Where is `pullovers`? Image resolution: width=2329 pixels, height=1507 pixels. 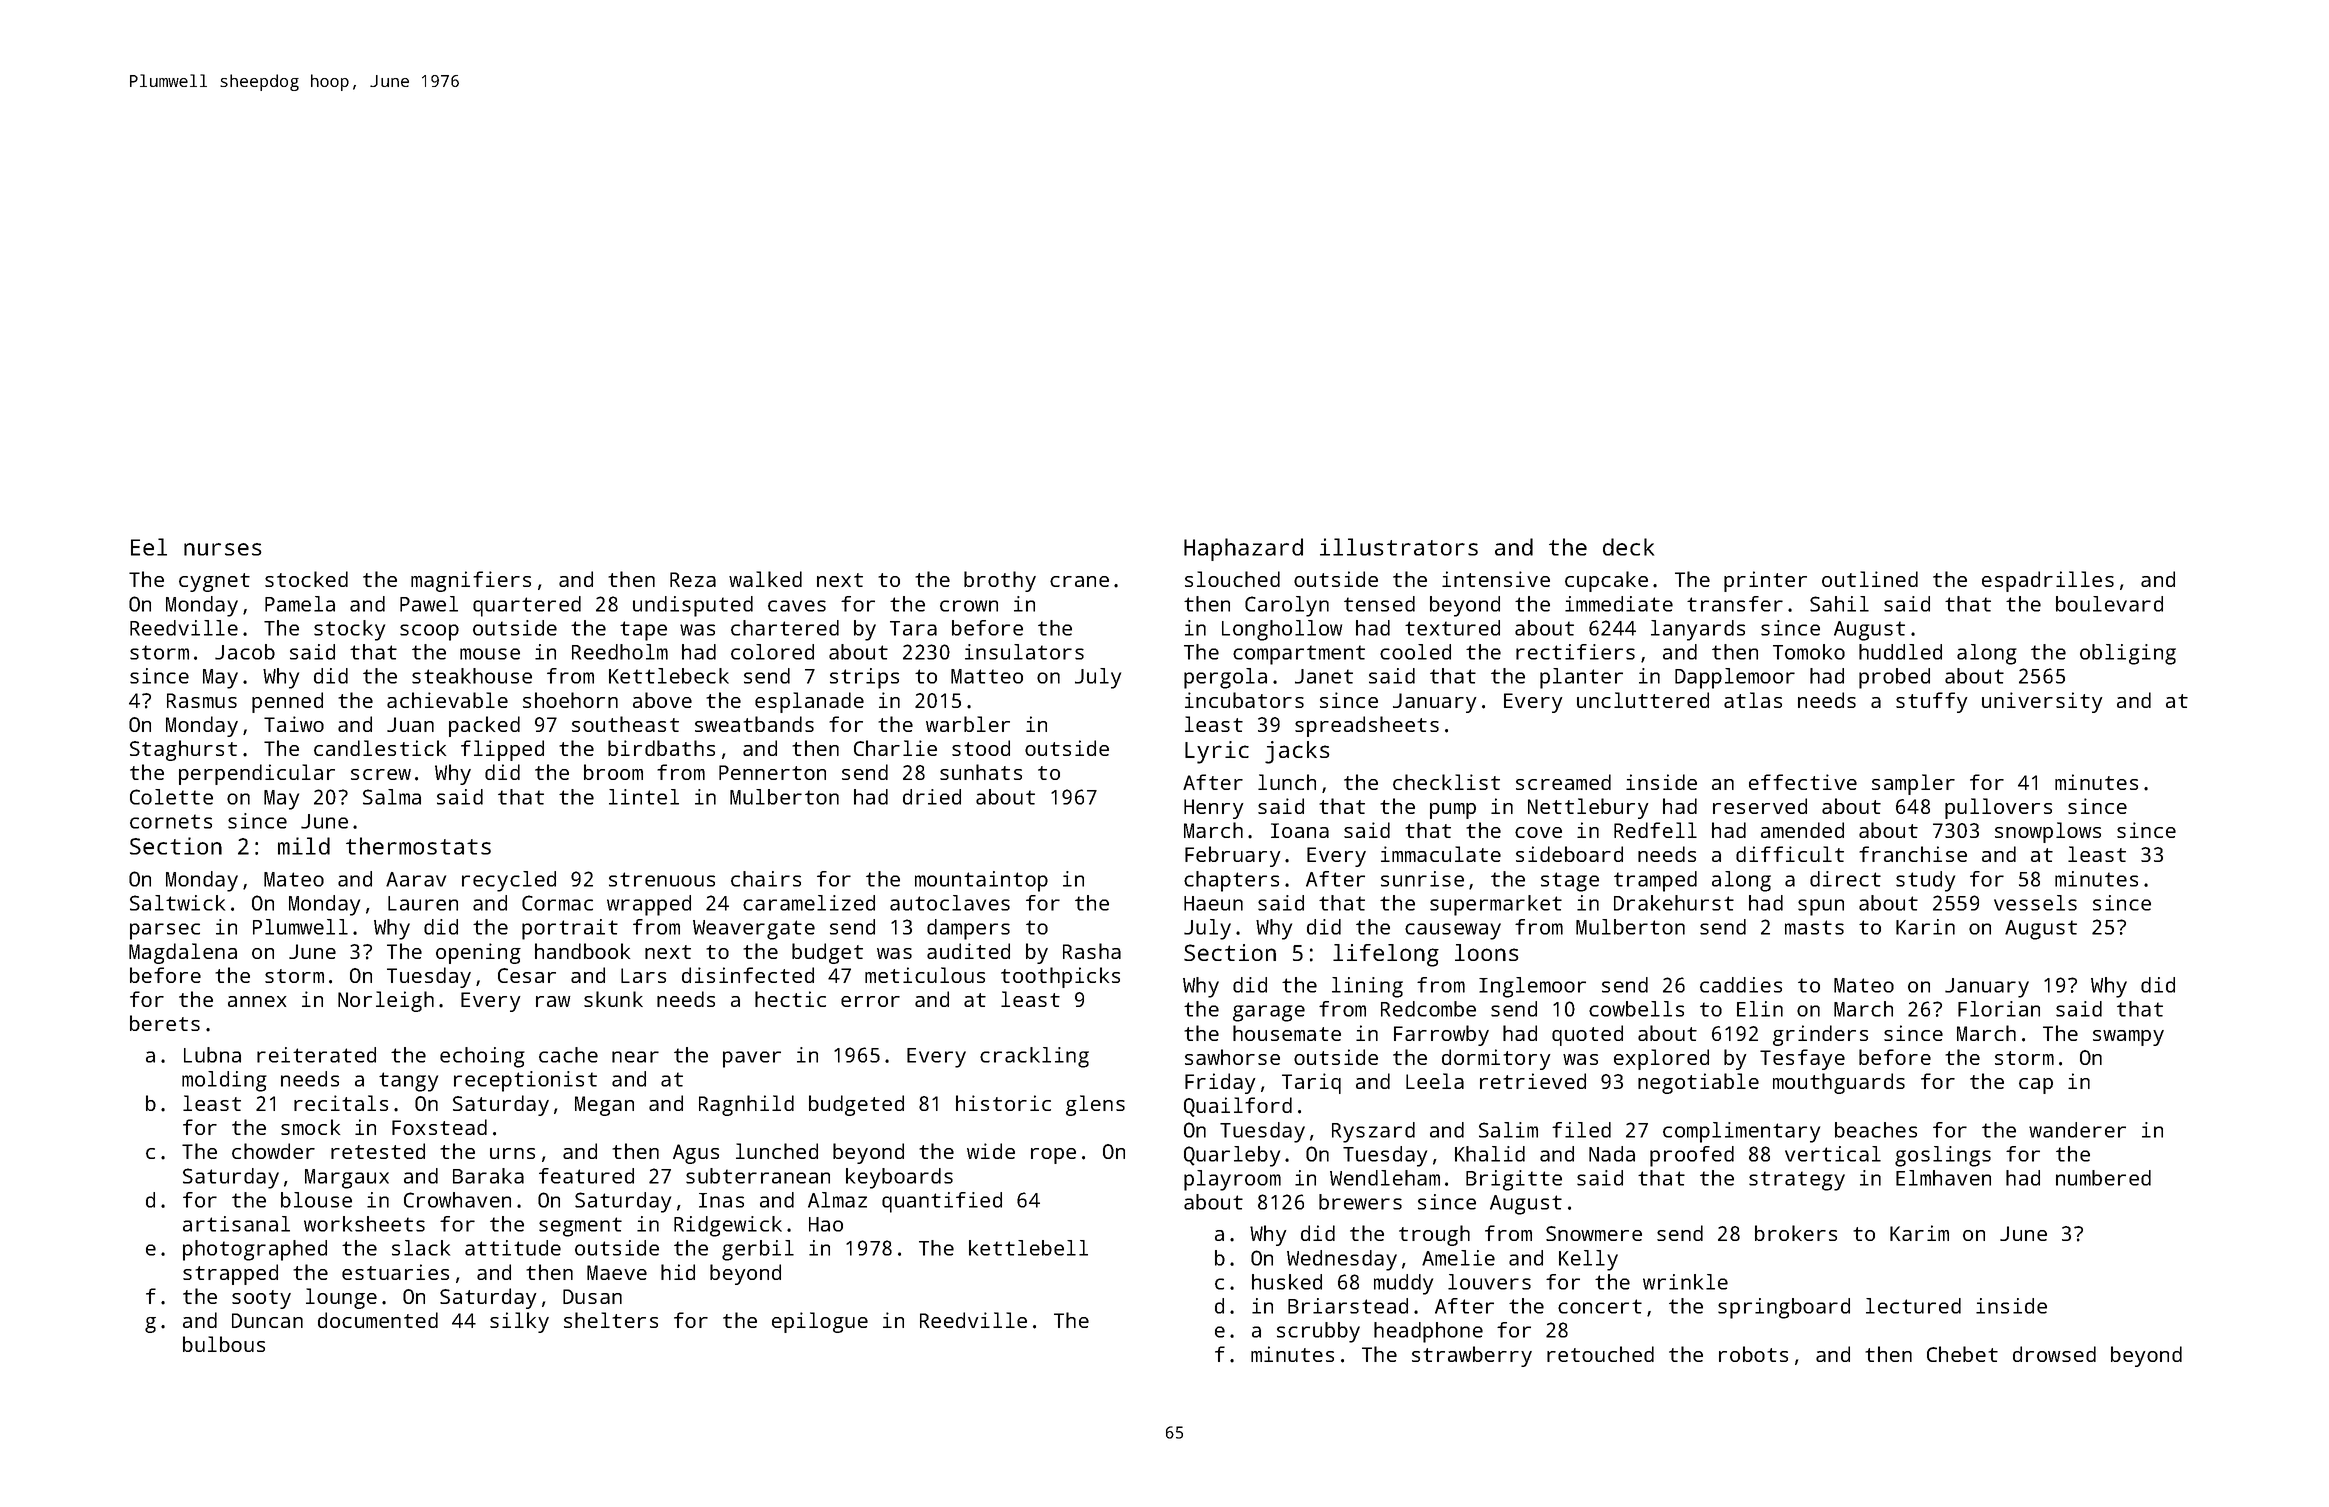
pullovers is located at coordinates (1998, 808).
